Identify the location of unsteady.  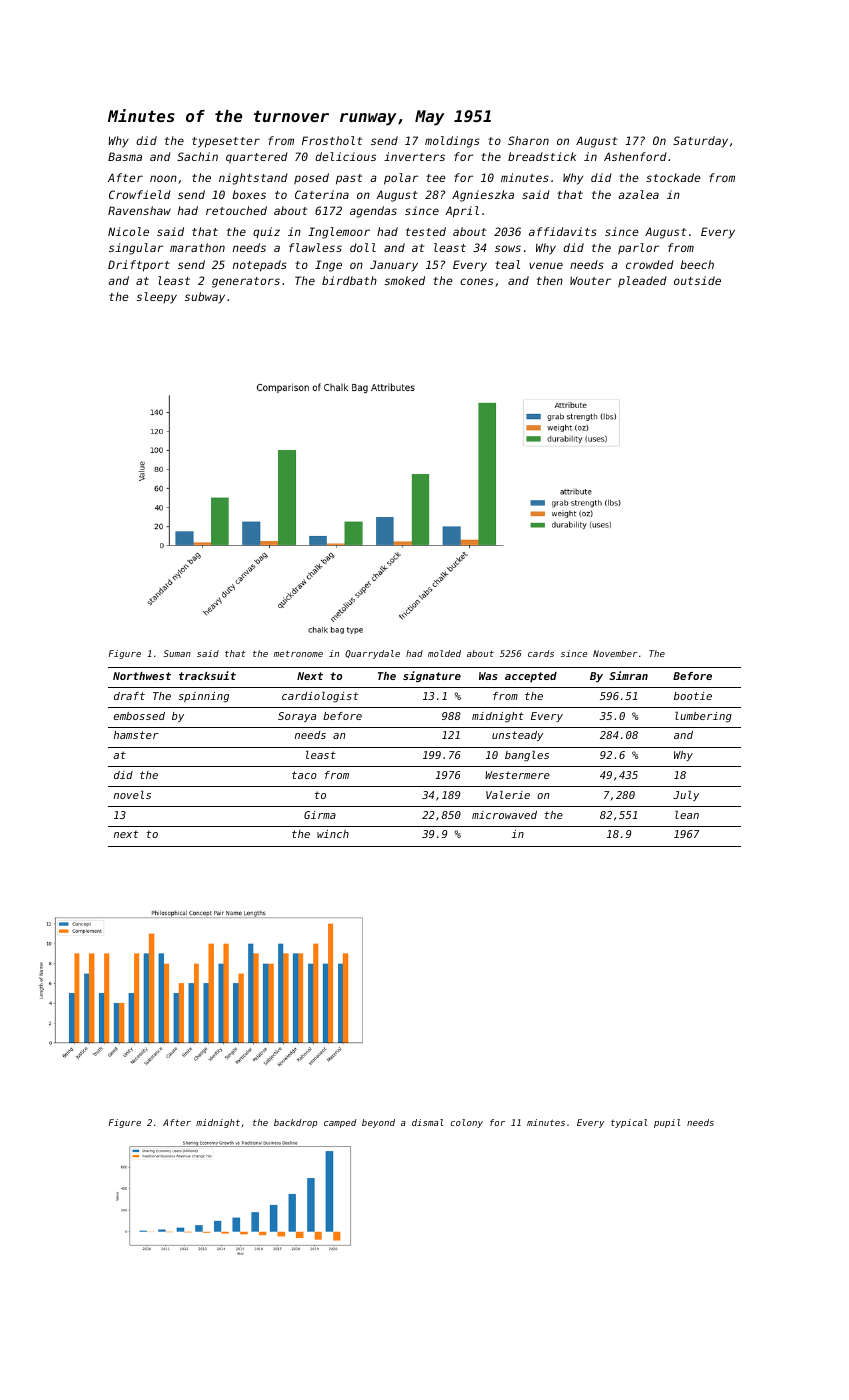
(517, 736).
